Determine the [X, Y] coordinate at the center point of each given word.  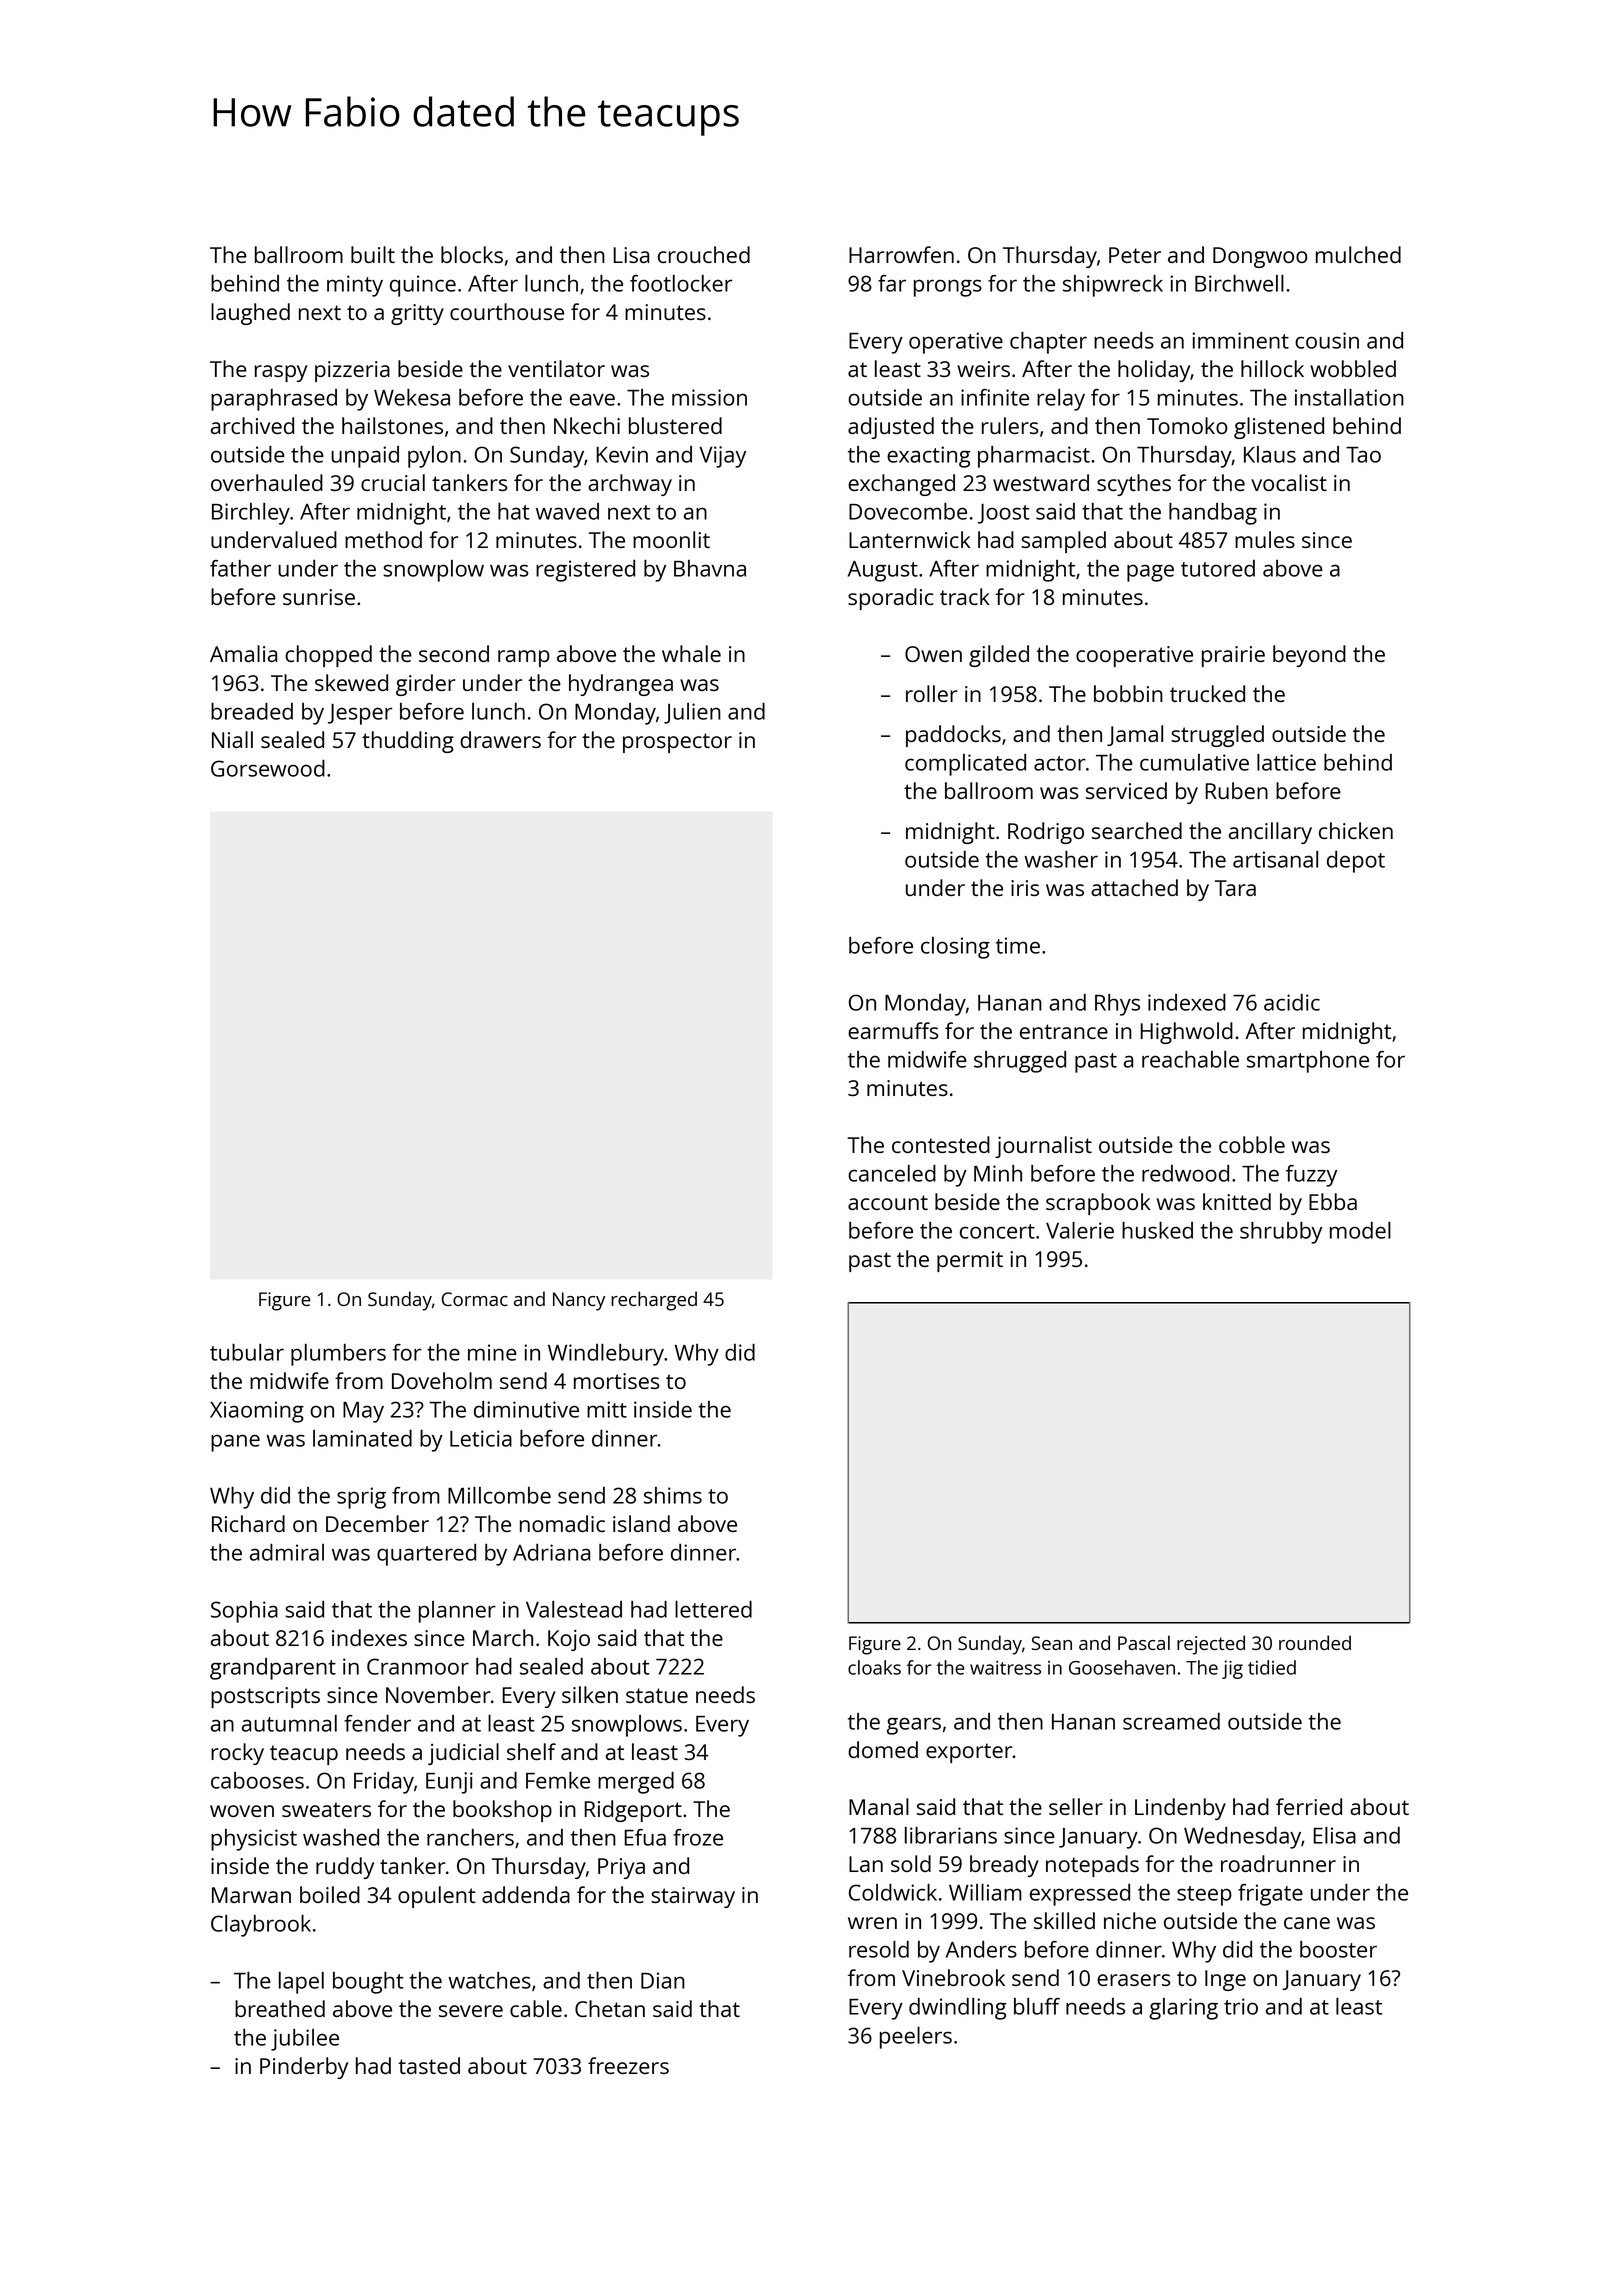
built [373, 254]
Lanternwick [909, 539]
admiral [287, 1552]
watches [489, 1980]
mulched [1358, 254]
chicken [1356, 830]
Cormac [475, 1299]
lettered [713, 1609]
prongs [948, 288]
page [1150, 573]
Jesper [360, 714]
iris [1025, 888]
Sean [1052, 1643]
